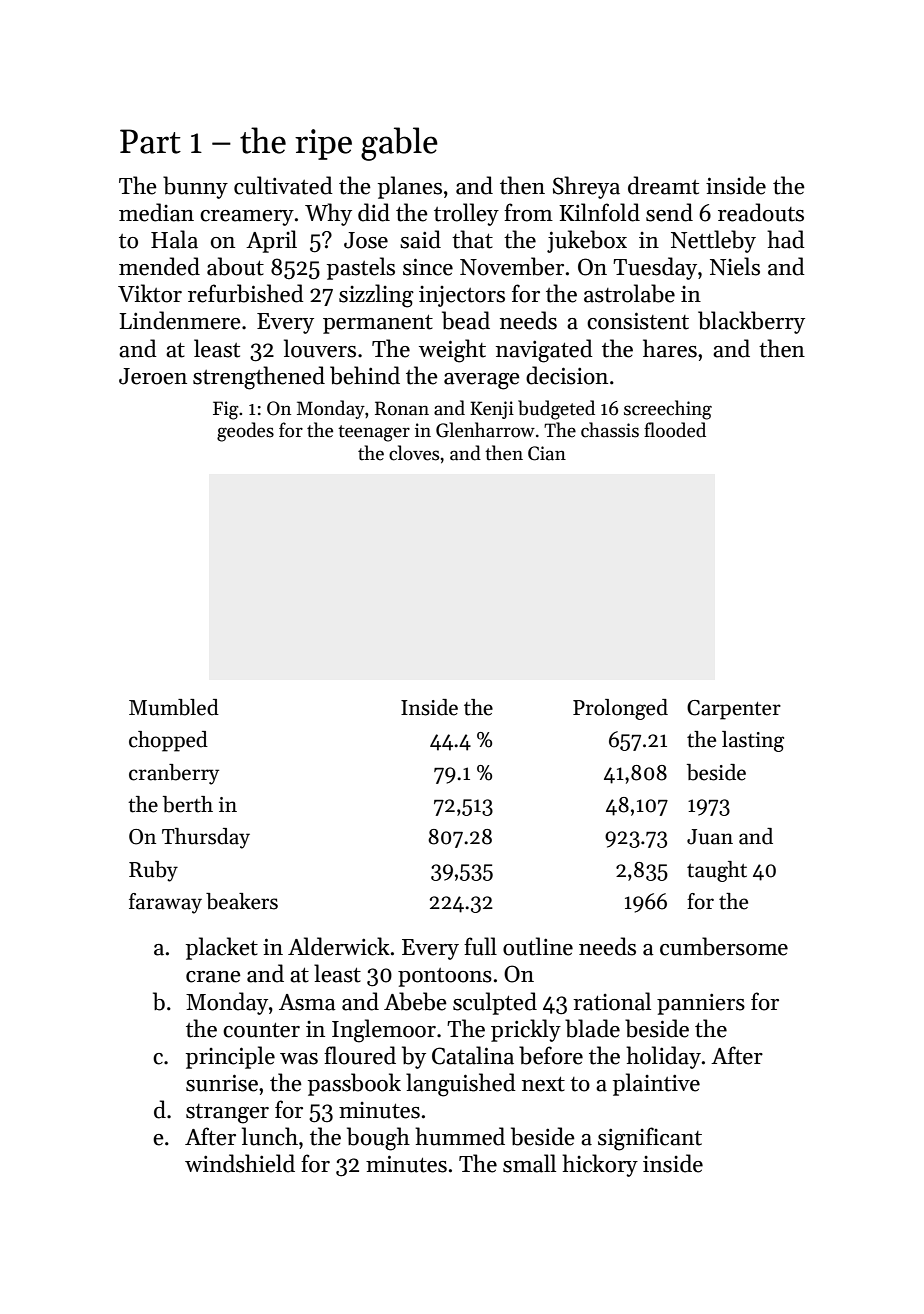  Describe the element at coordinates (206, 838) in the page. I see `Thursday` at that location.
